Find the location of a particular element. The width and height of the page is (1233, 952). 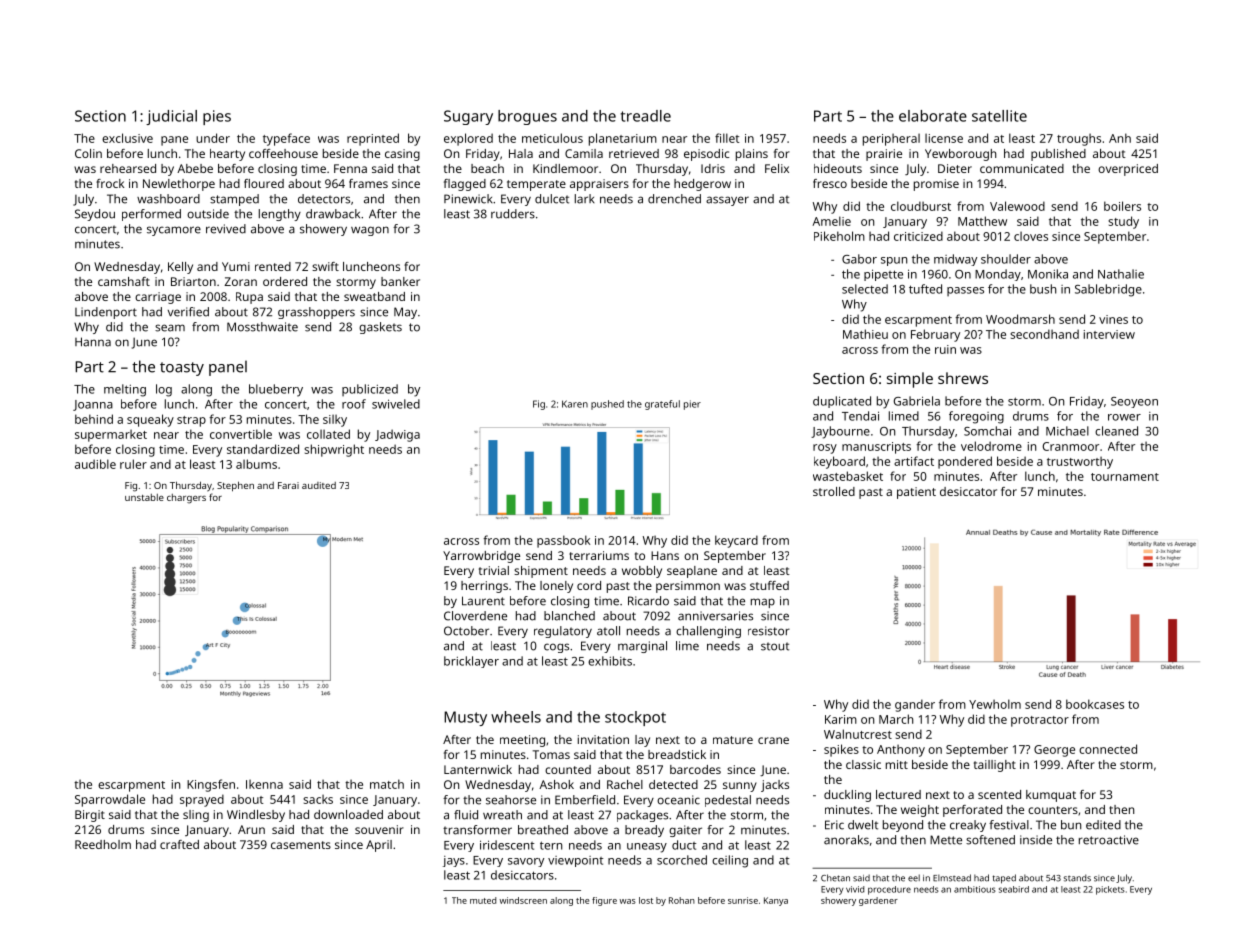

Nathalie is located at coordinates (1121, 274).
